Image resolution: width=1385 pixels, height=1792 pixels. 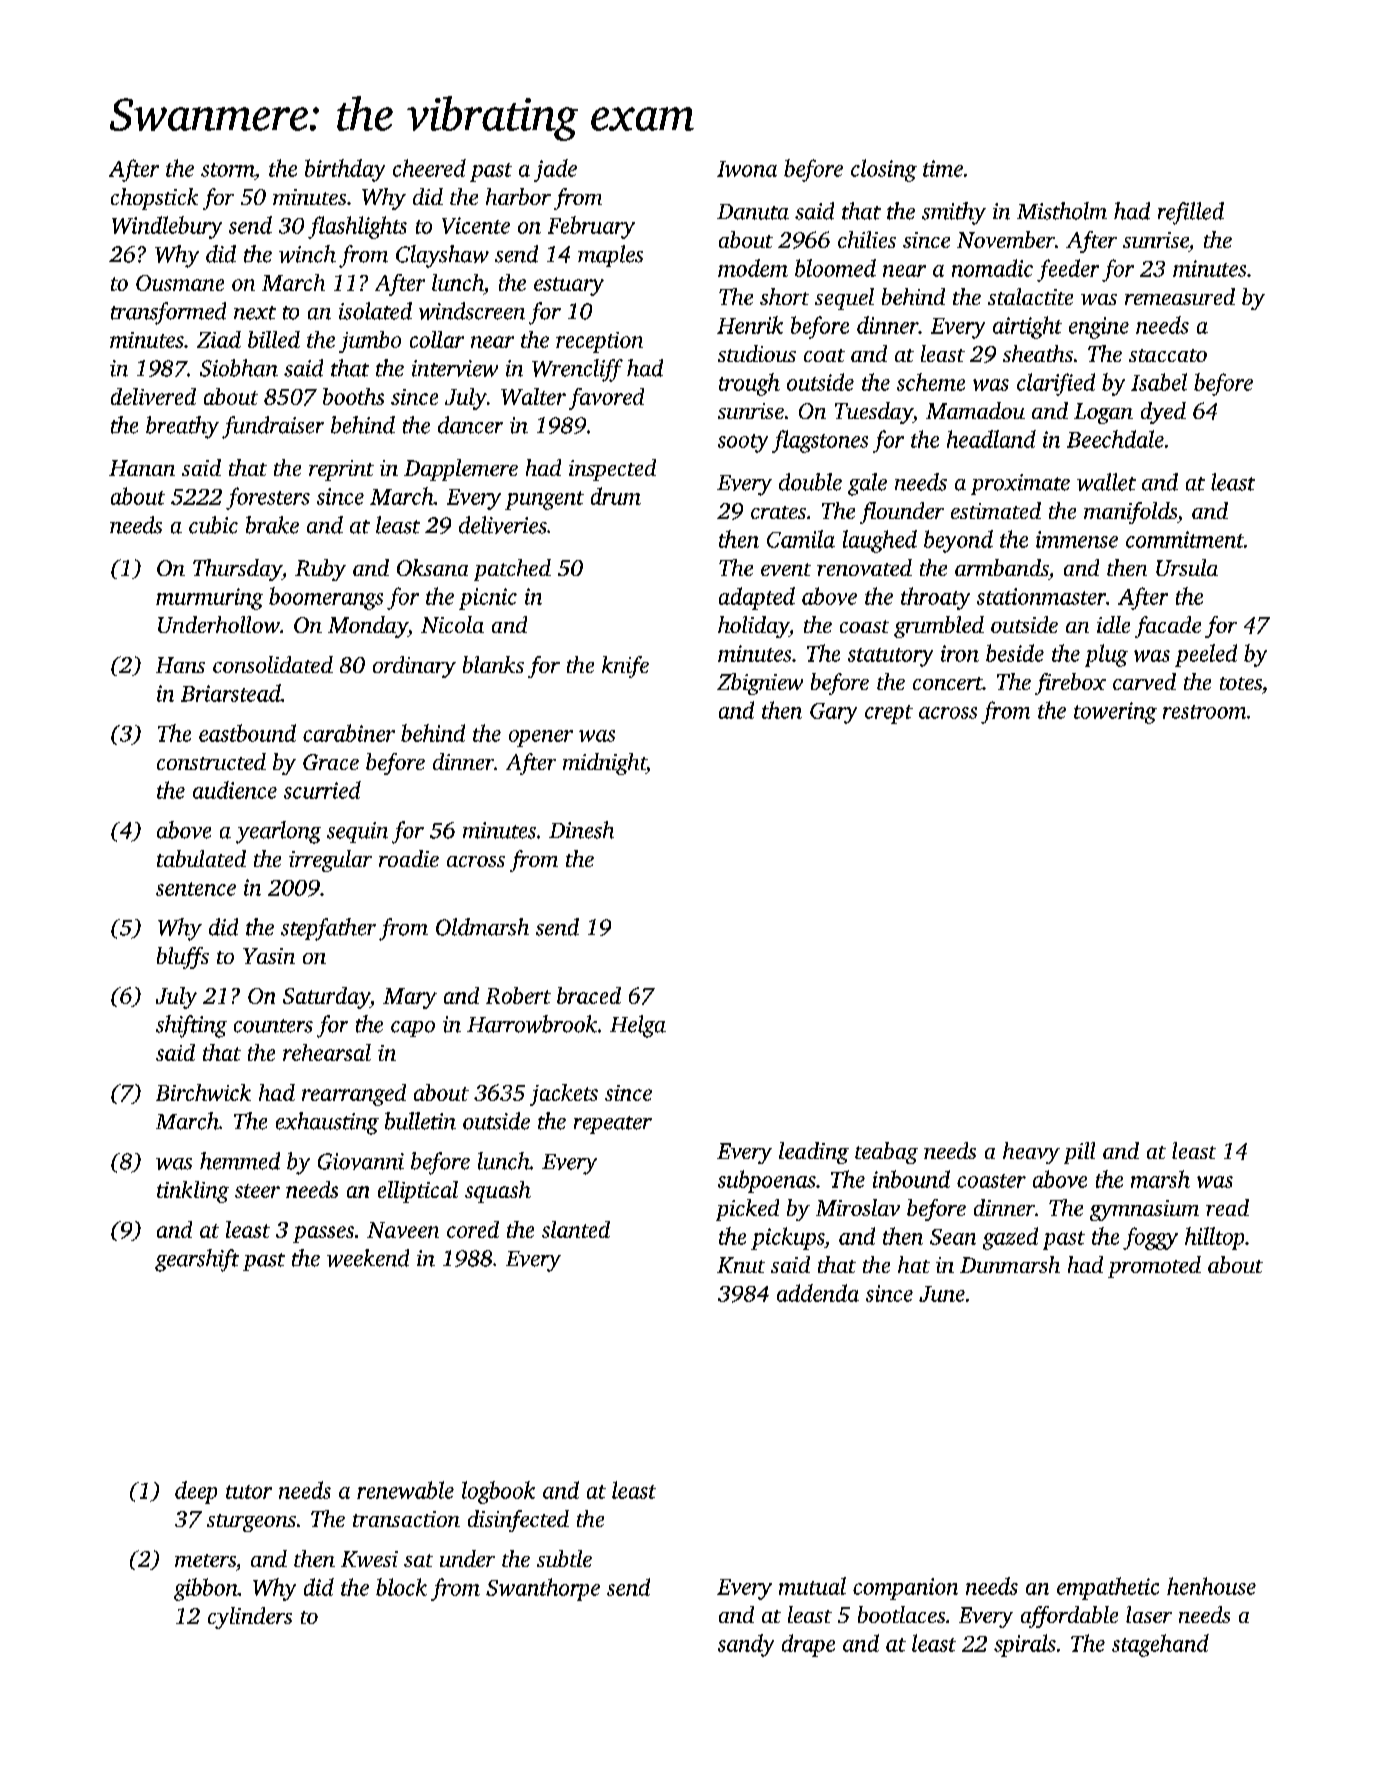 I want to click on renewable, so click(x=405, y=1490).
